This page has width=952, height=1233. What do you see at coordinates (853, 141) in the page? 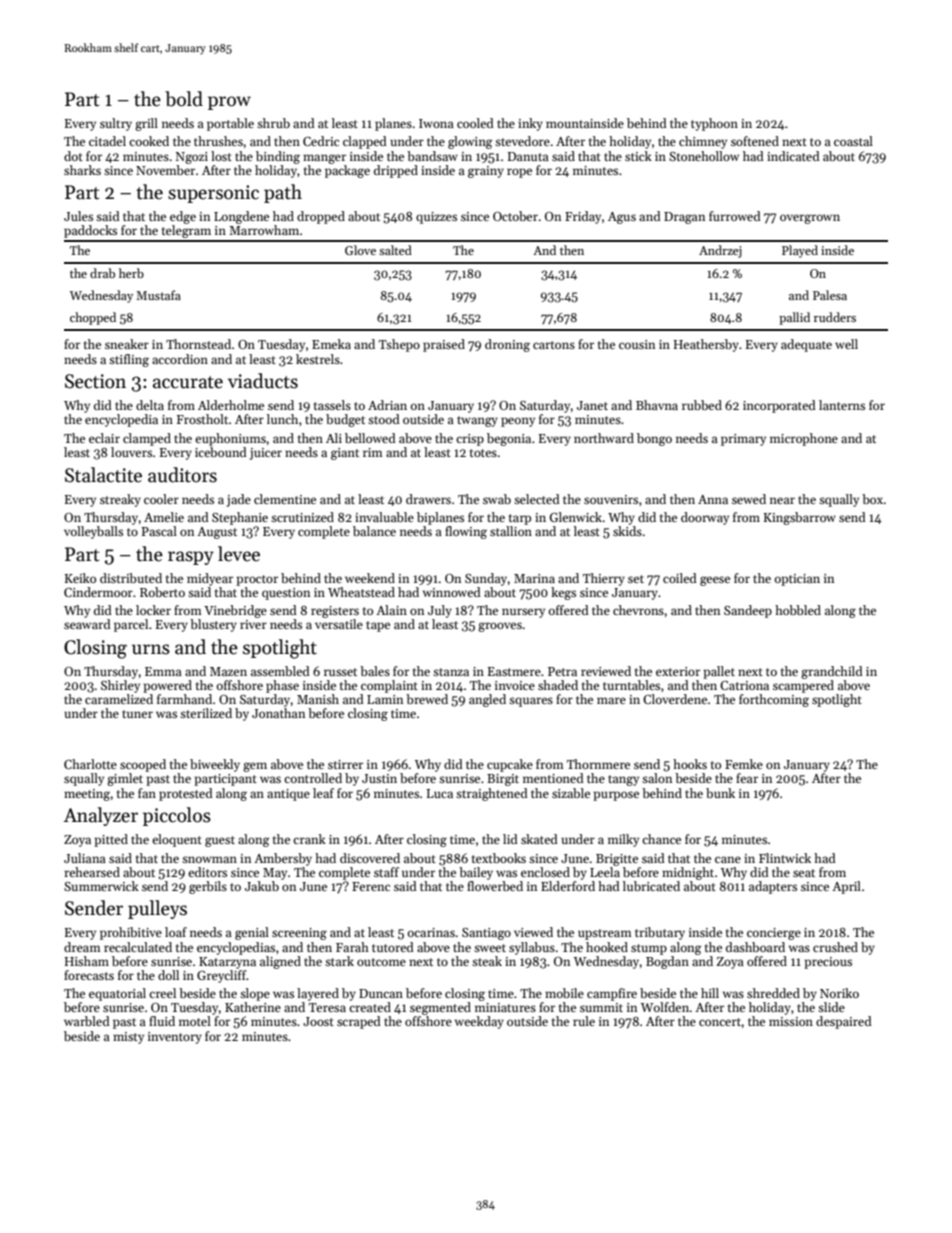
I see `coastal` at bounding box center [853, 141].
